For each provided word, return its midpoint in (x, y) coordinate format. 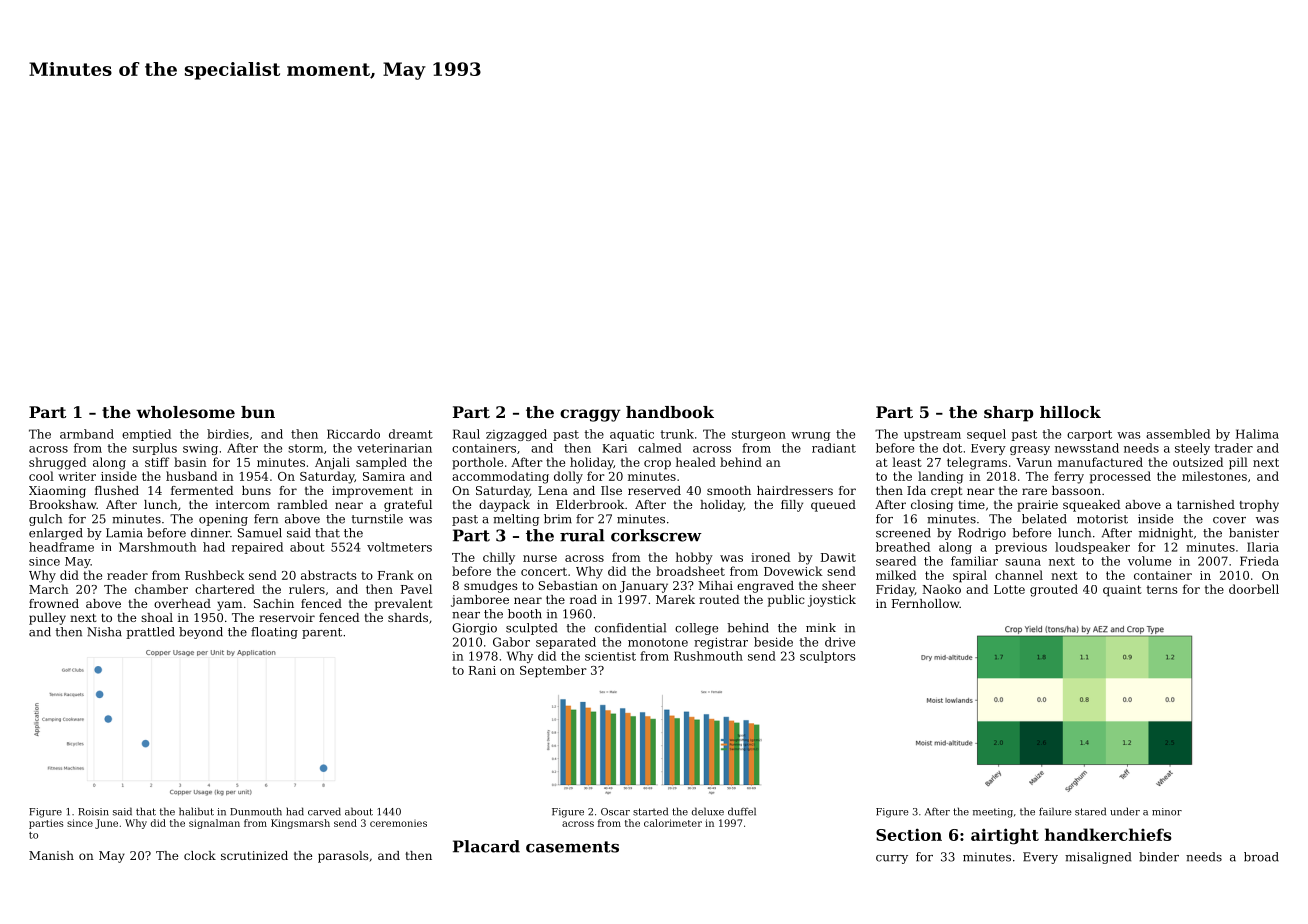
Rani (482, 670)
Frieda (1259, 561)
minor (1167, 812)
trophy (1259, 506)
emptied (146, 435)
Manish (51, 855)
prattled (150, 633)
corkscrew (656, 535)
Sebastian (568, 585)
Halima (1257, 434)
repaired (257, 548)
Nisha (104, 632)
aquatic (632, 435)
